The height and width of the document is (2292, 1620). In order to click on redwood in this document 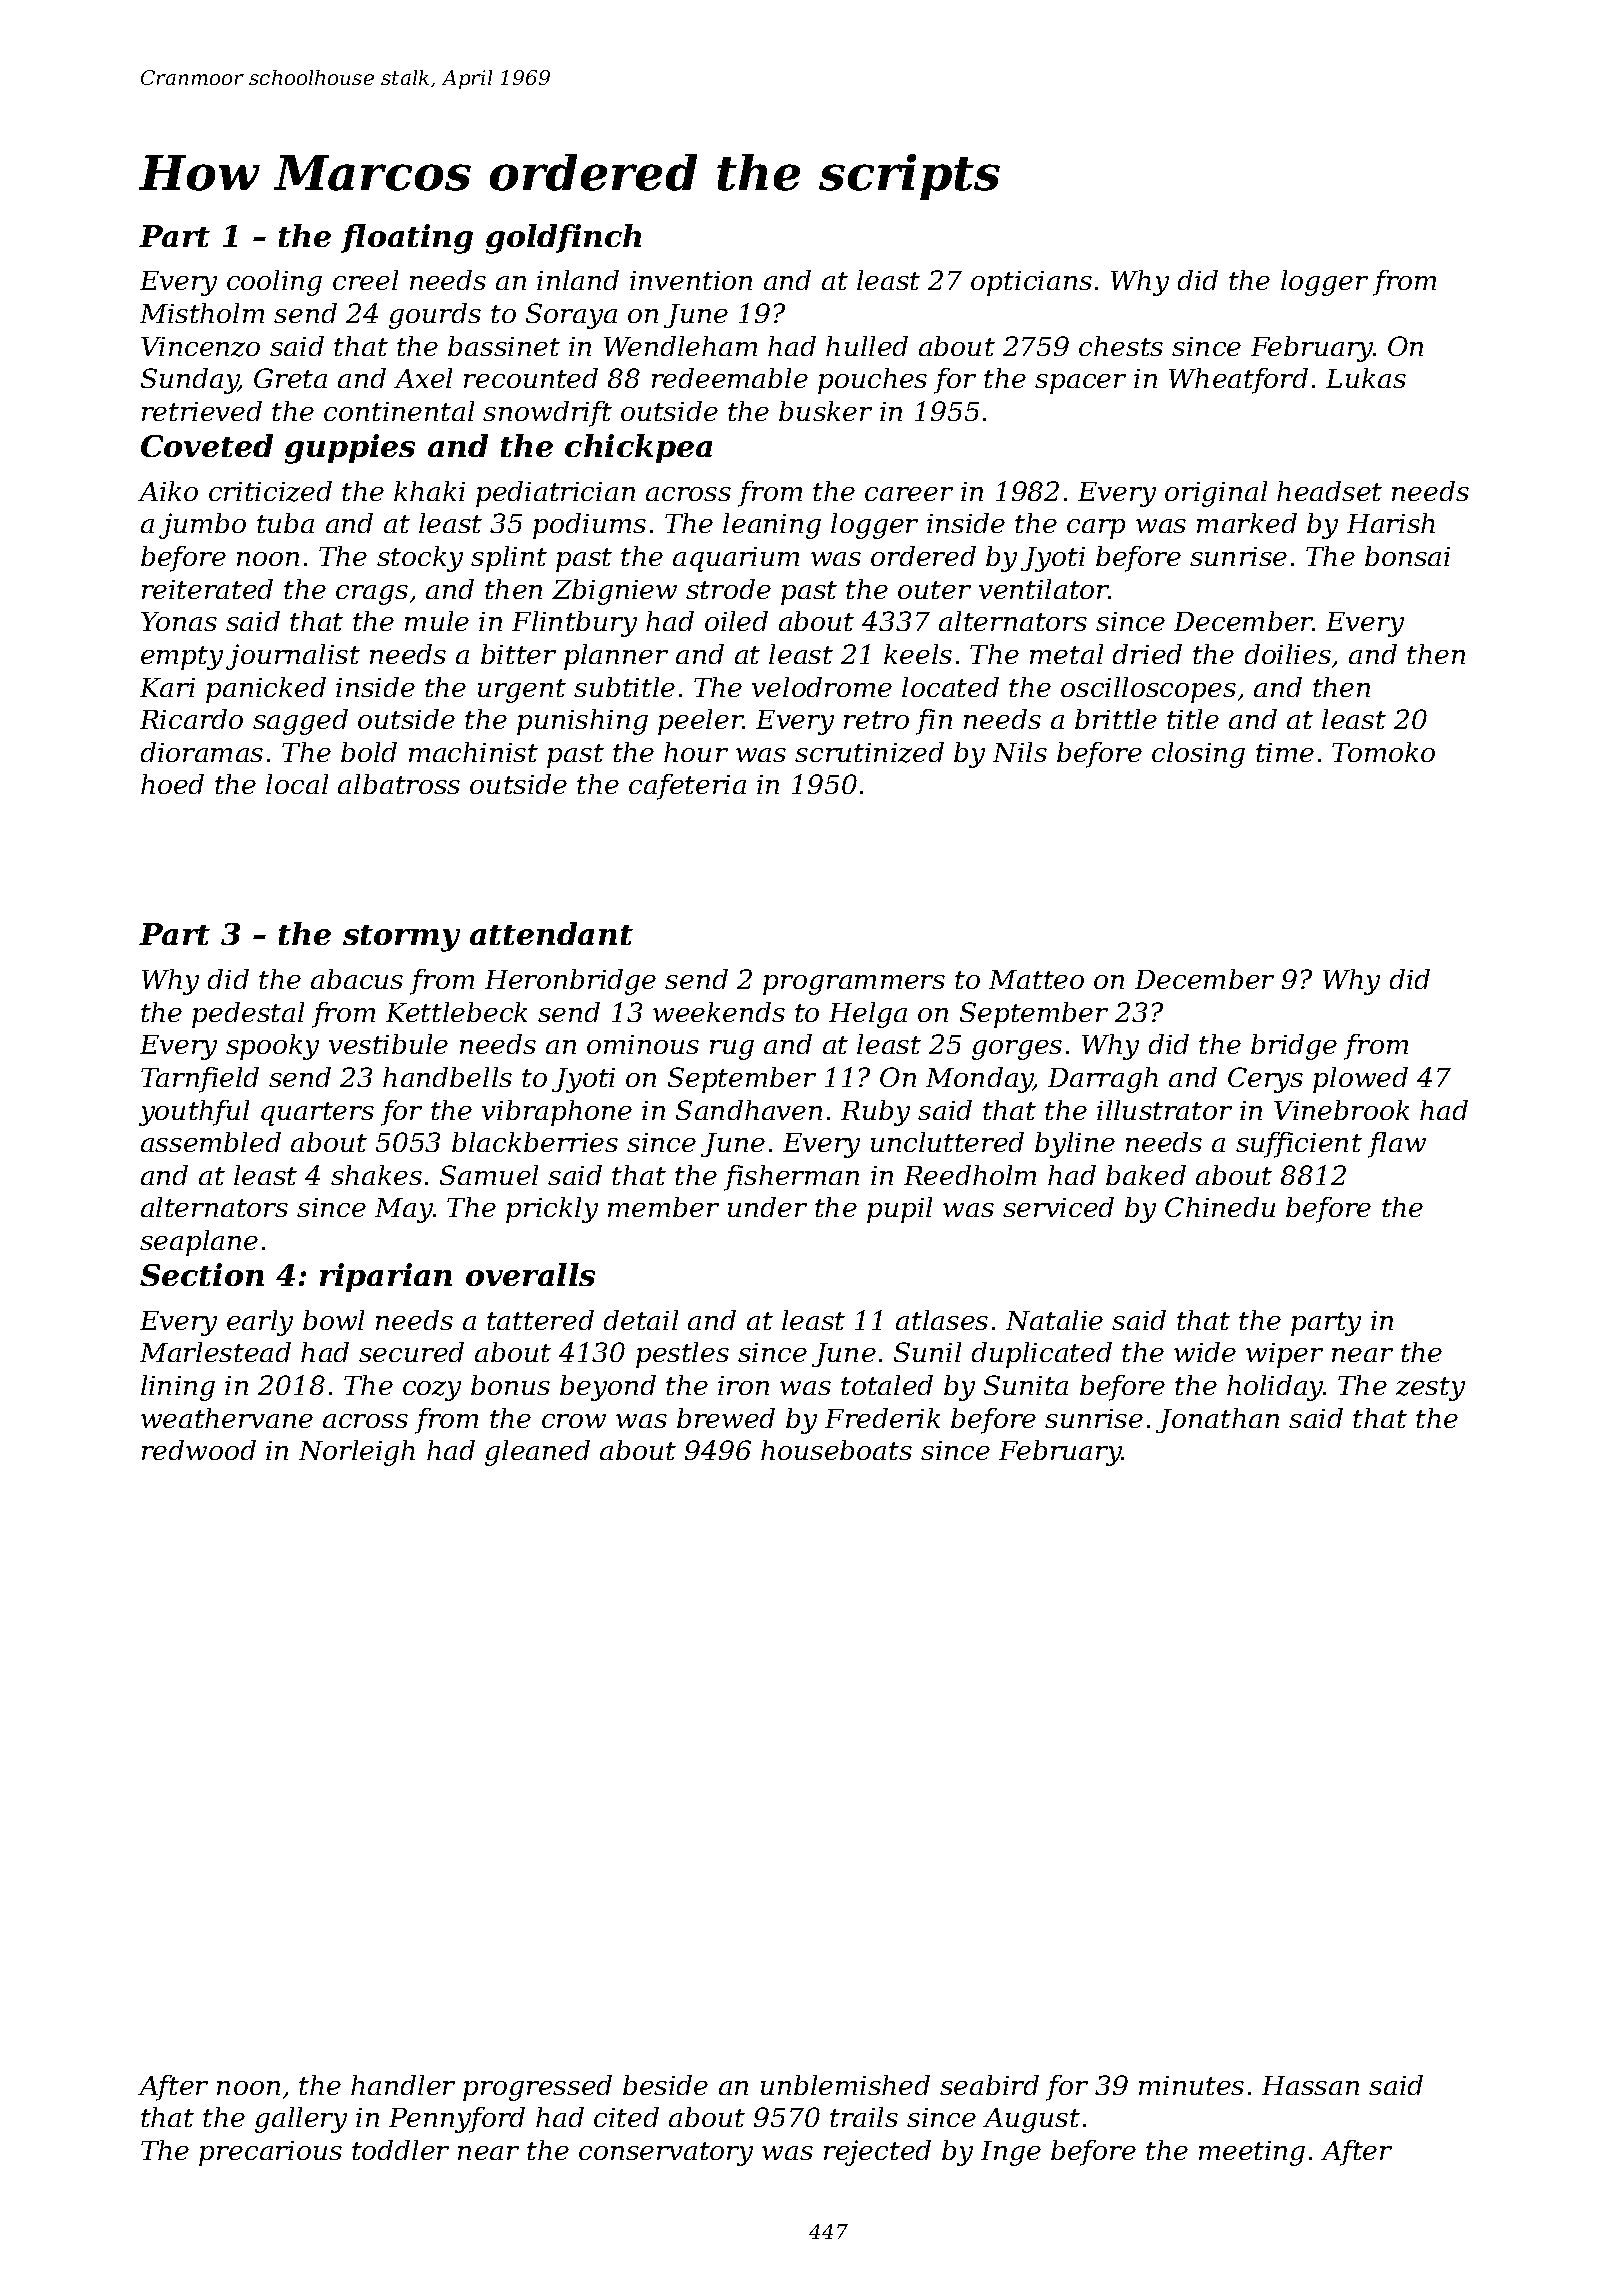, I will do `click(199, 1450)`.
